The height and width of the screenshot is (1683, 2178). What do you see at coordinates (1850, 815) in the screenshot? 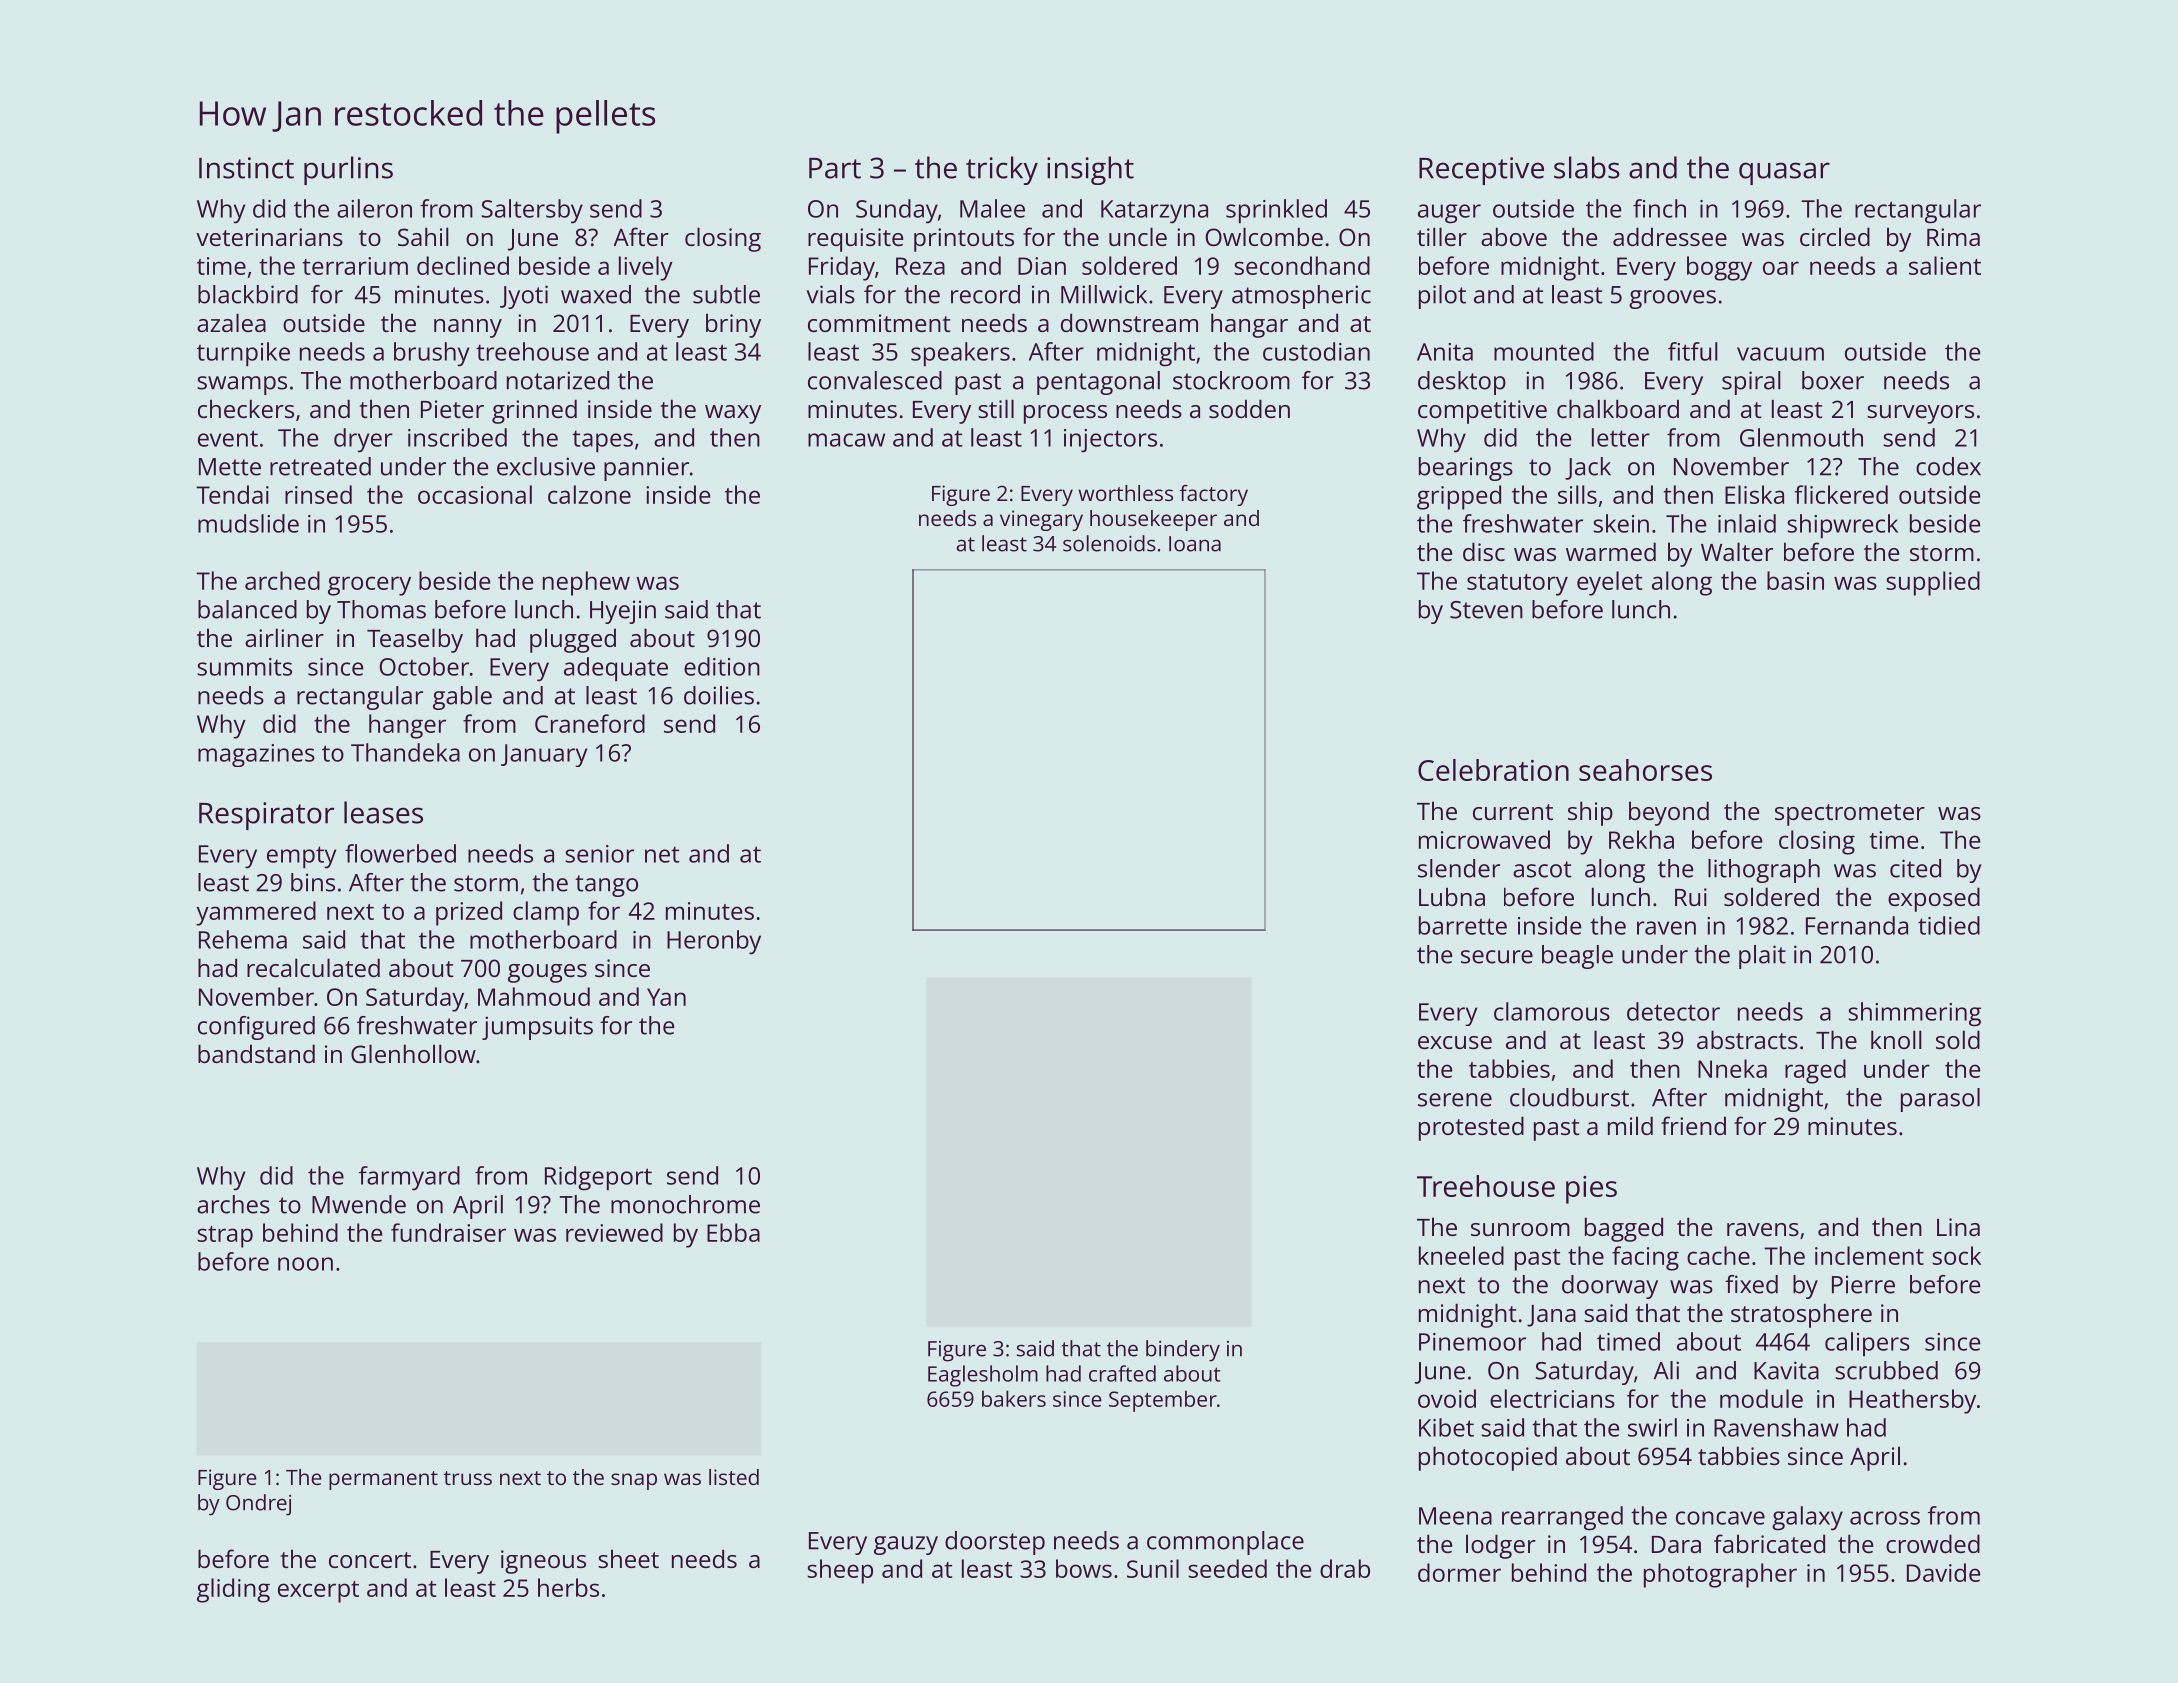
I see `spectrometer` at bounding box center [1850, 815].
